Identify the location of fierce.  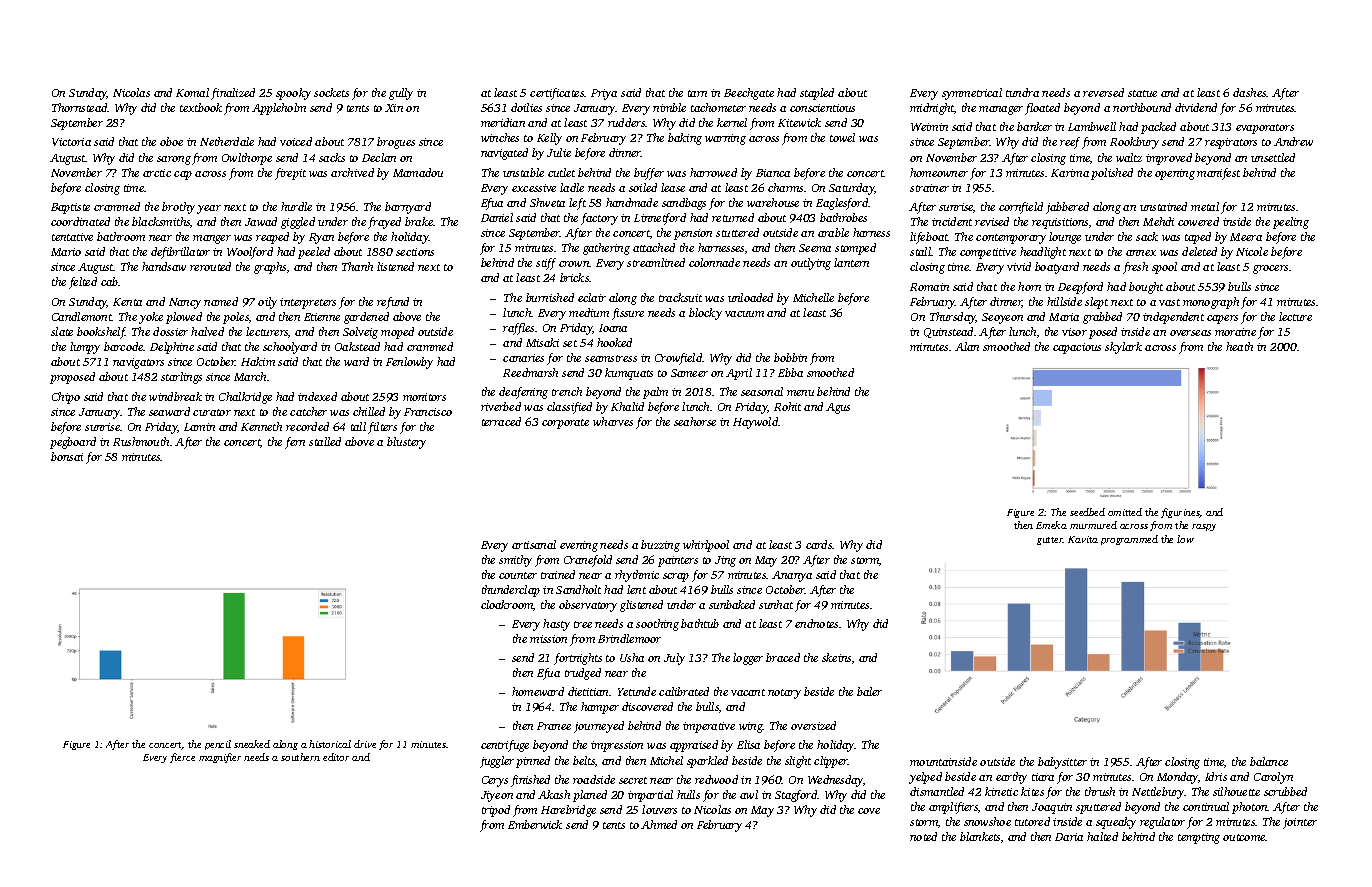
(182, 758).
